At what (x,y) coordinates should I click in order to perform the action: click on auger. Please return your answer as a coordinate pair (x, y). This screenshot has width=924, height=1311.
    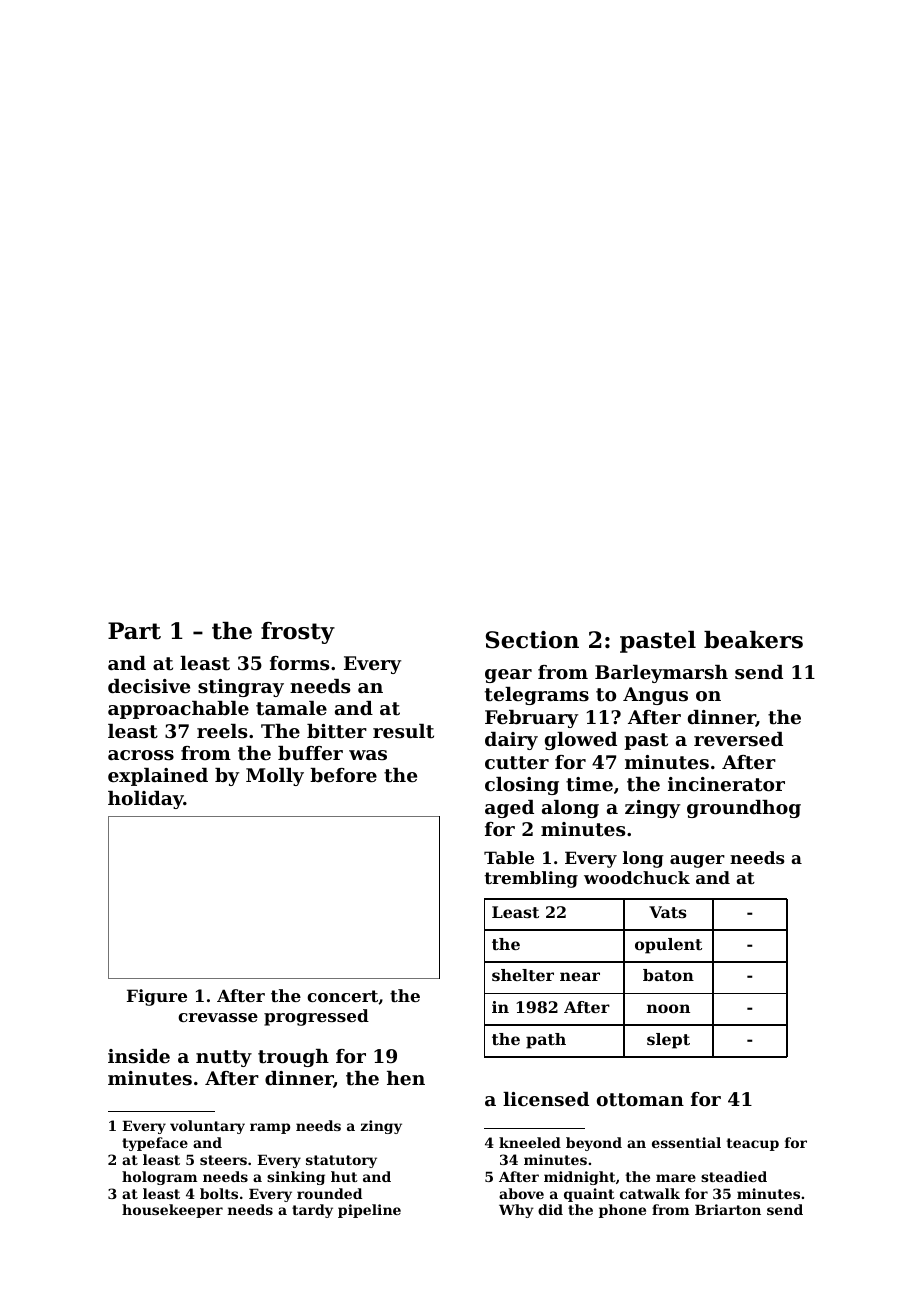
    Looking at the image, I should click on (697, 861).
